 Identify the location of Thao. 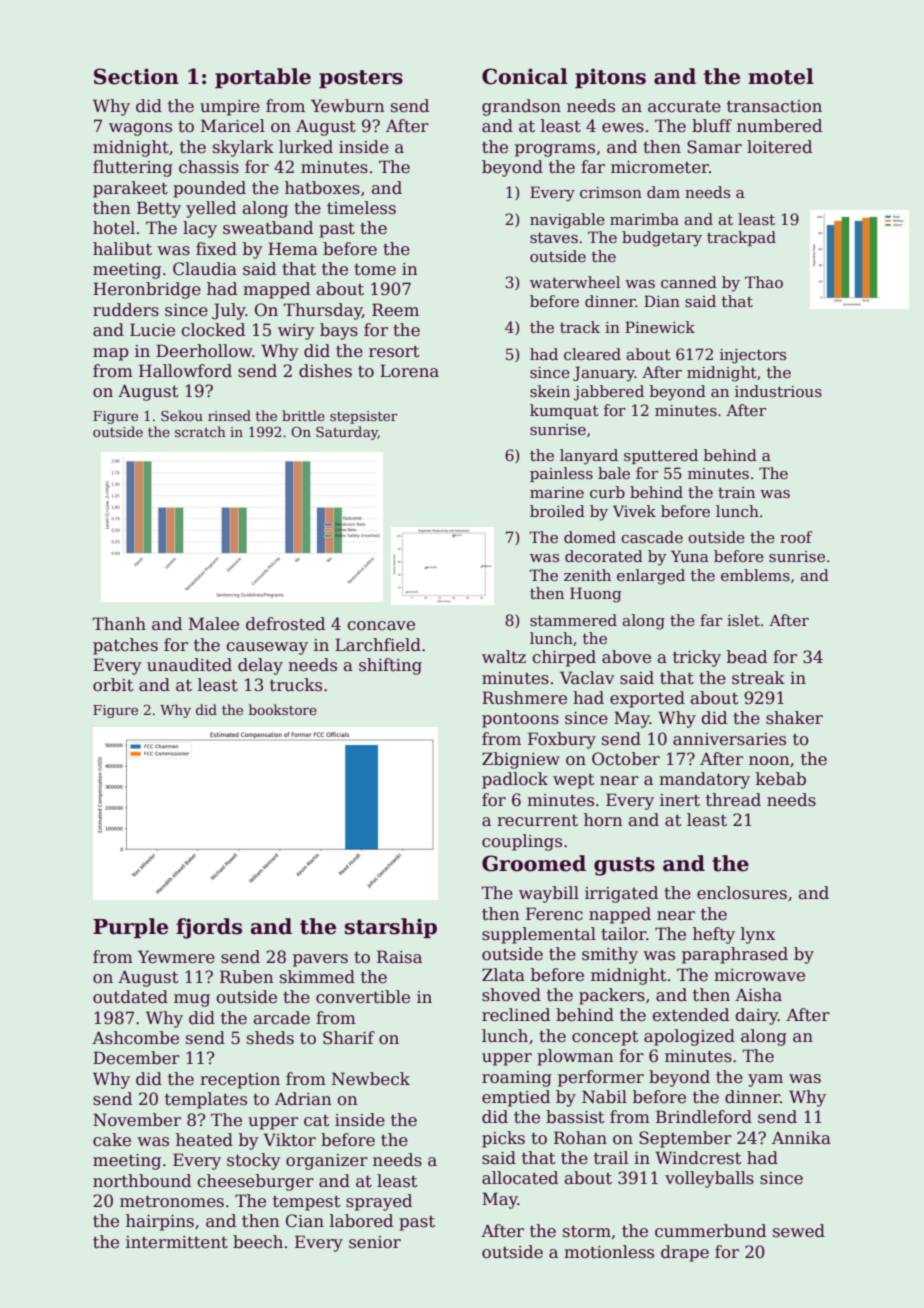
(764, 282).
